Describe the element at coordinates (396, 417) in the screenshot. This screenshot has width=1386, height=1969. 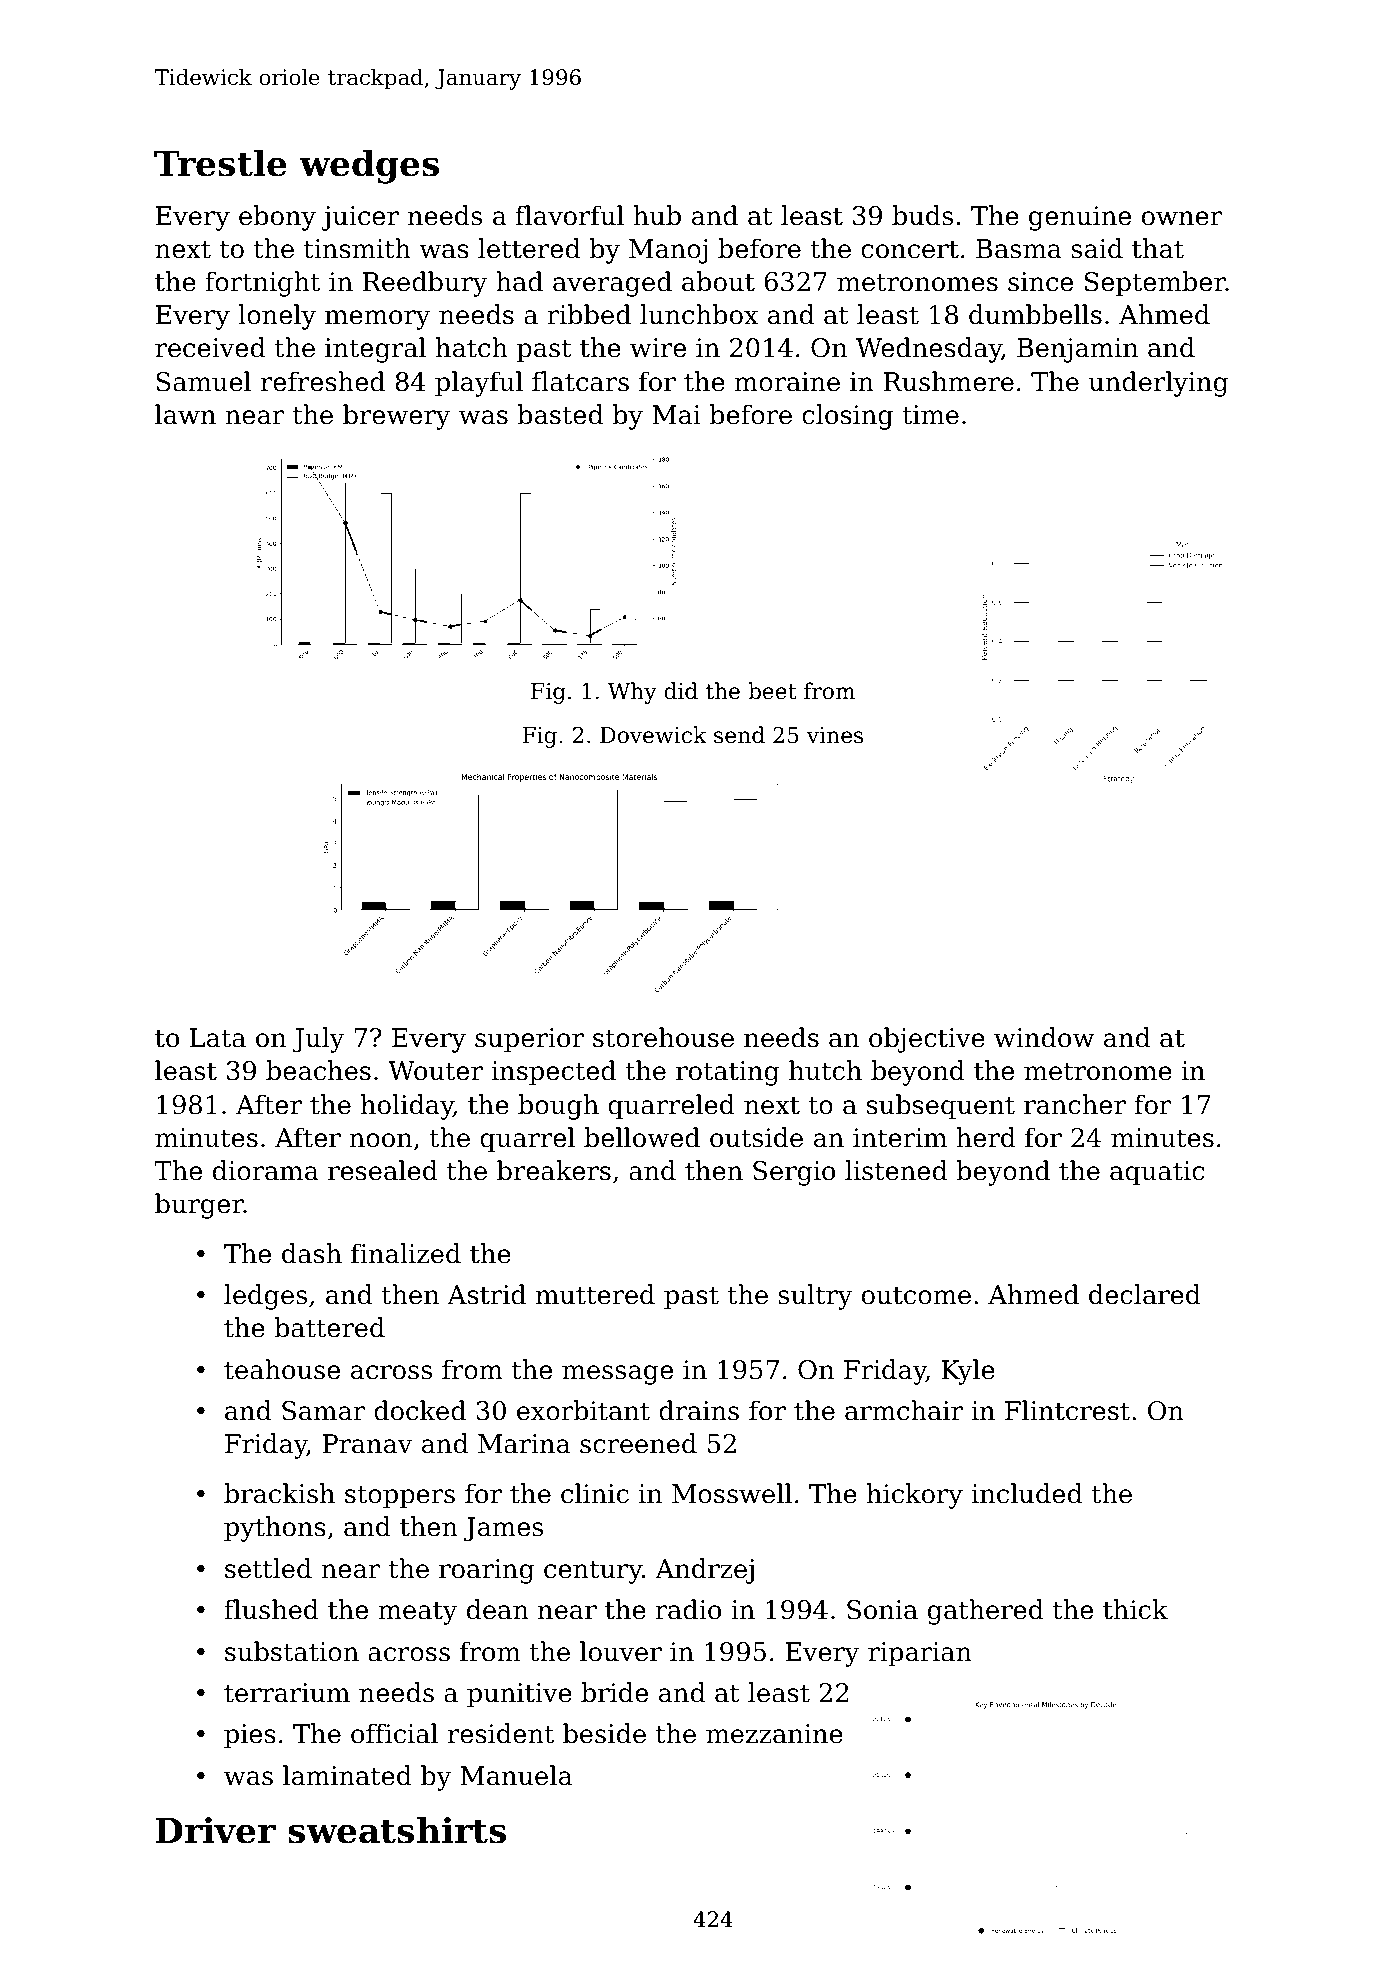
I see `brewery` at that location.
